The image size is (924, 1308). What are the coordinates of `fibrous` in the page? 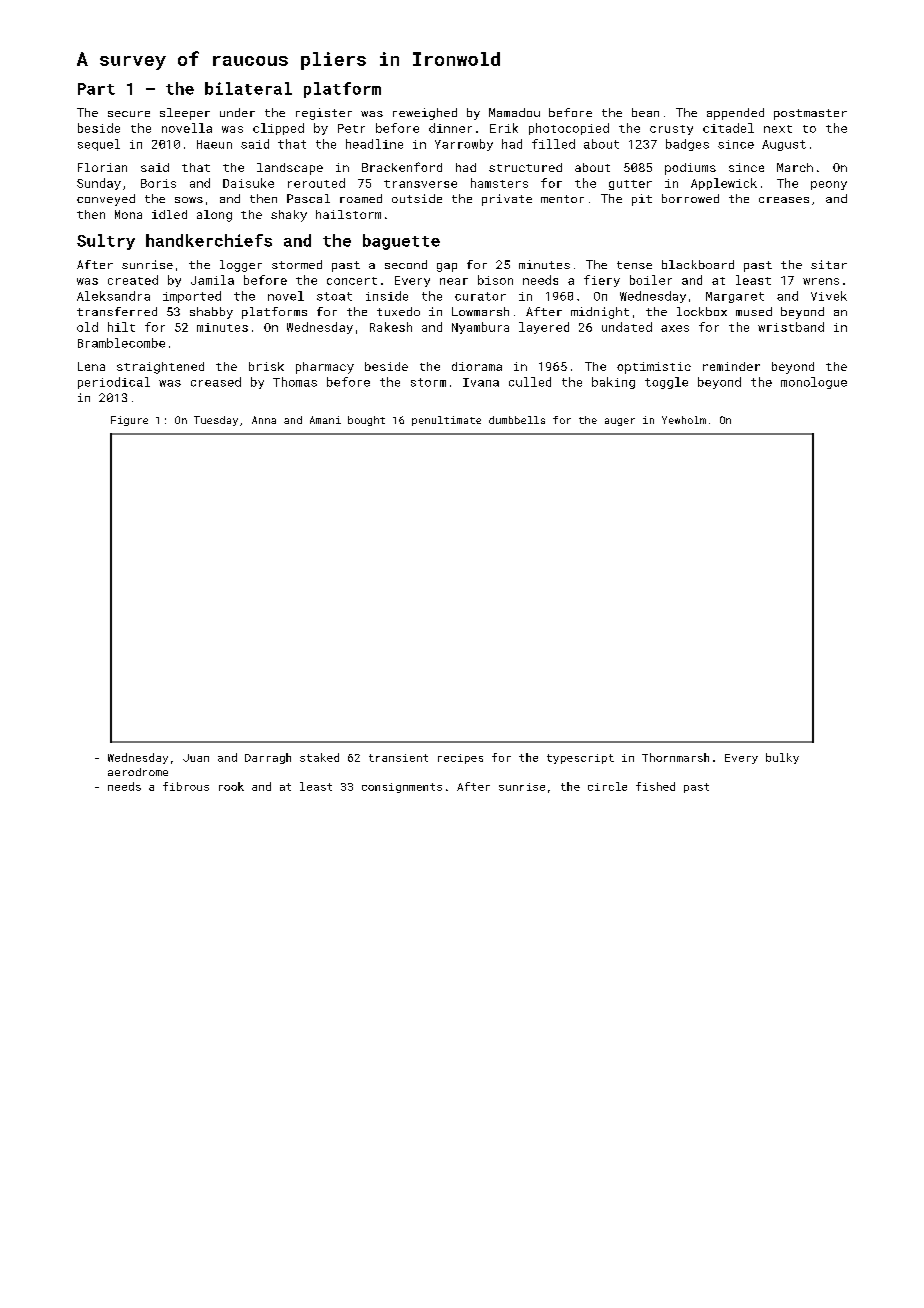 It's located at (186, 786).
